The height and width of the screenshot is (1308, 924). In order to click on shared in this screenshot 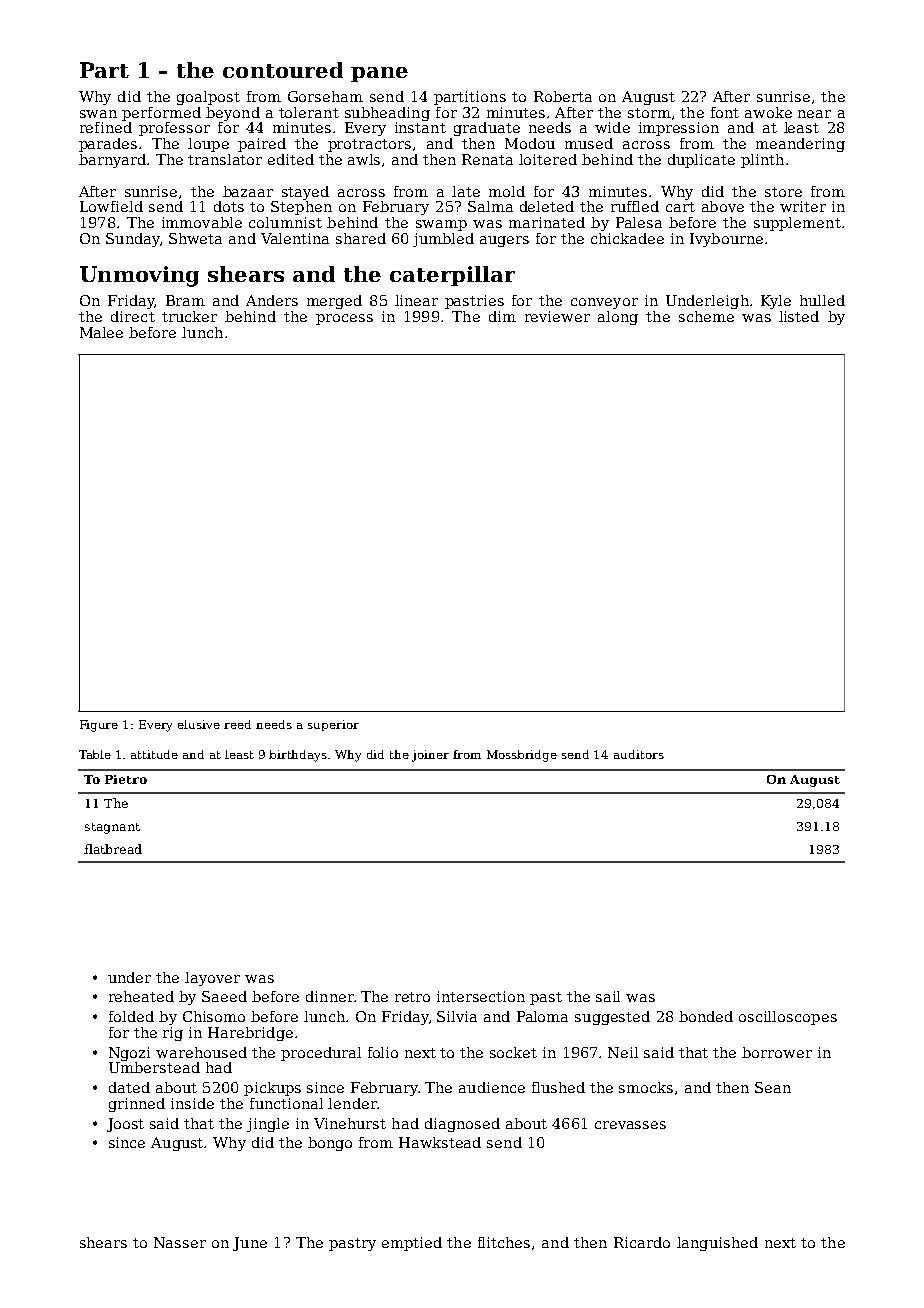, I will do `click(361, 238)`.
